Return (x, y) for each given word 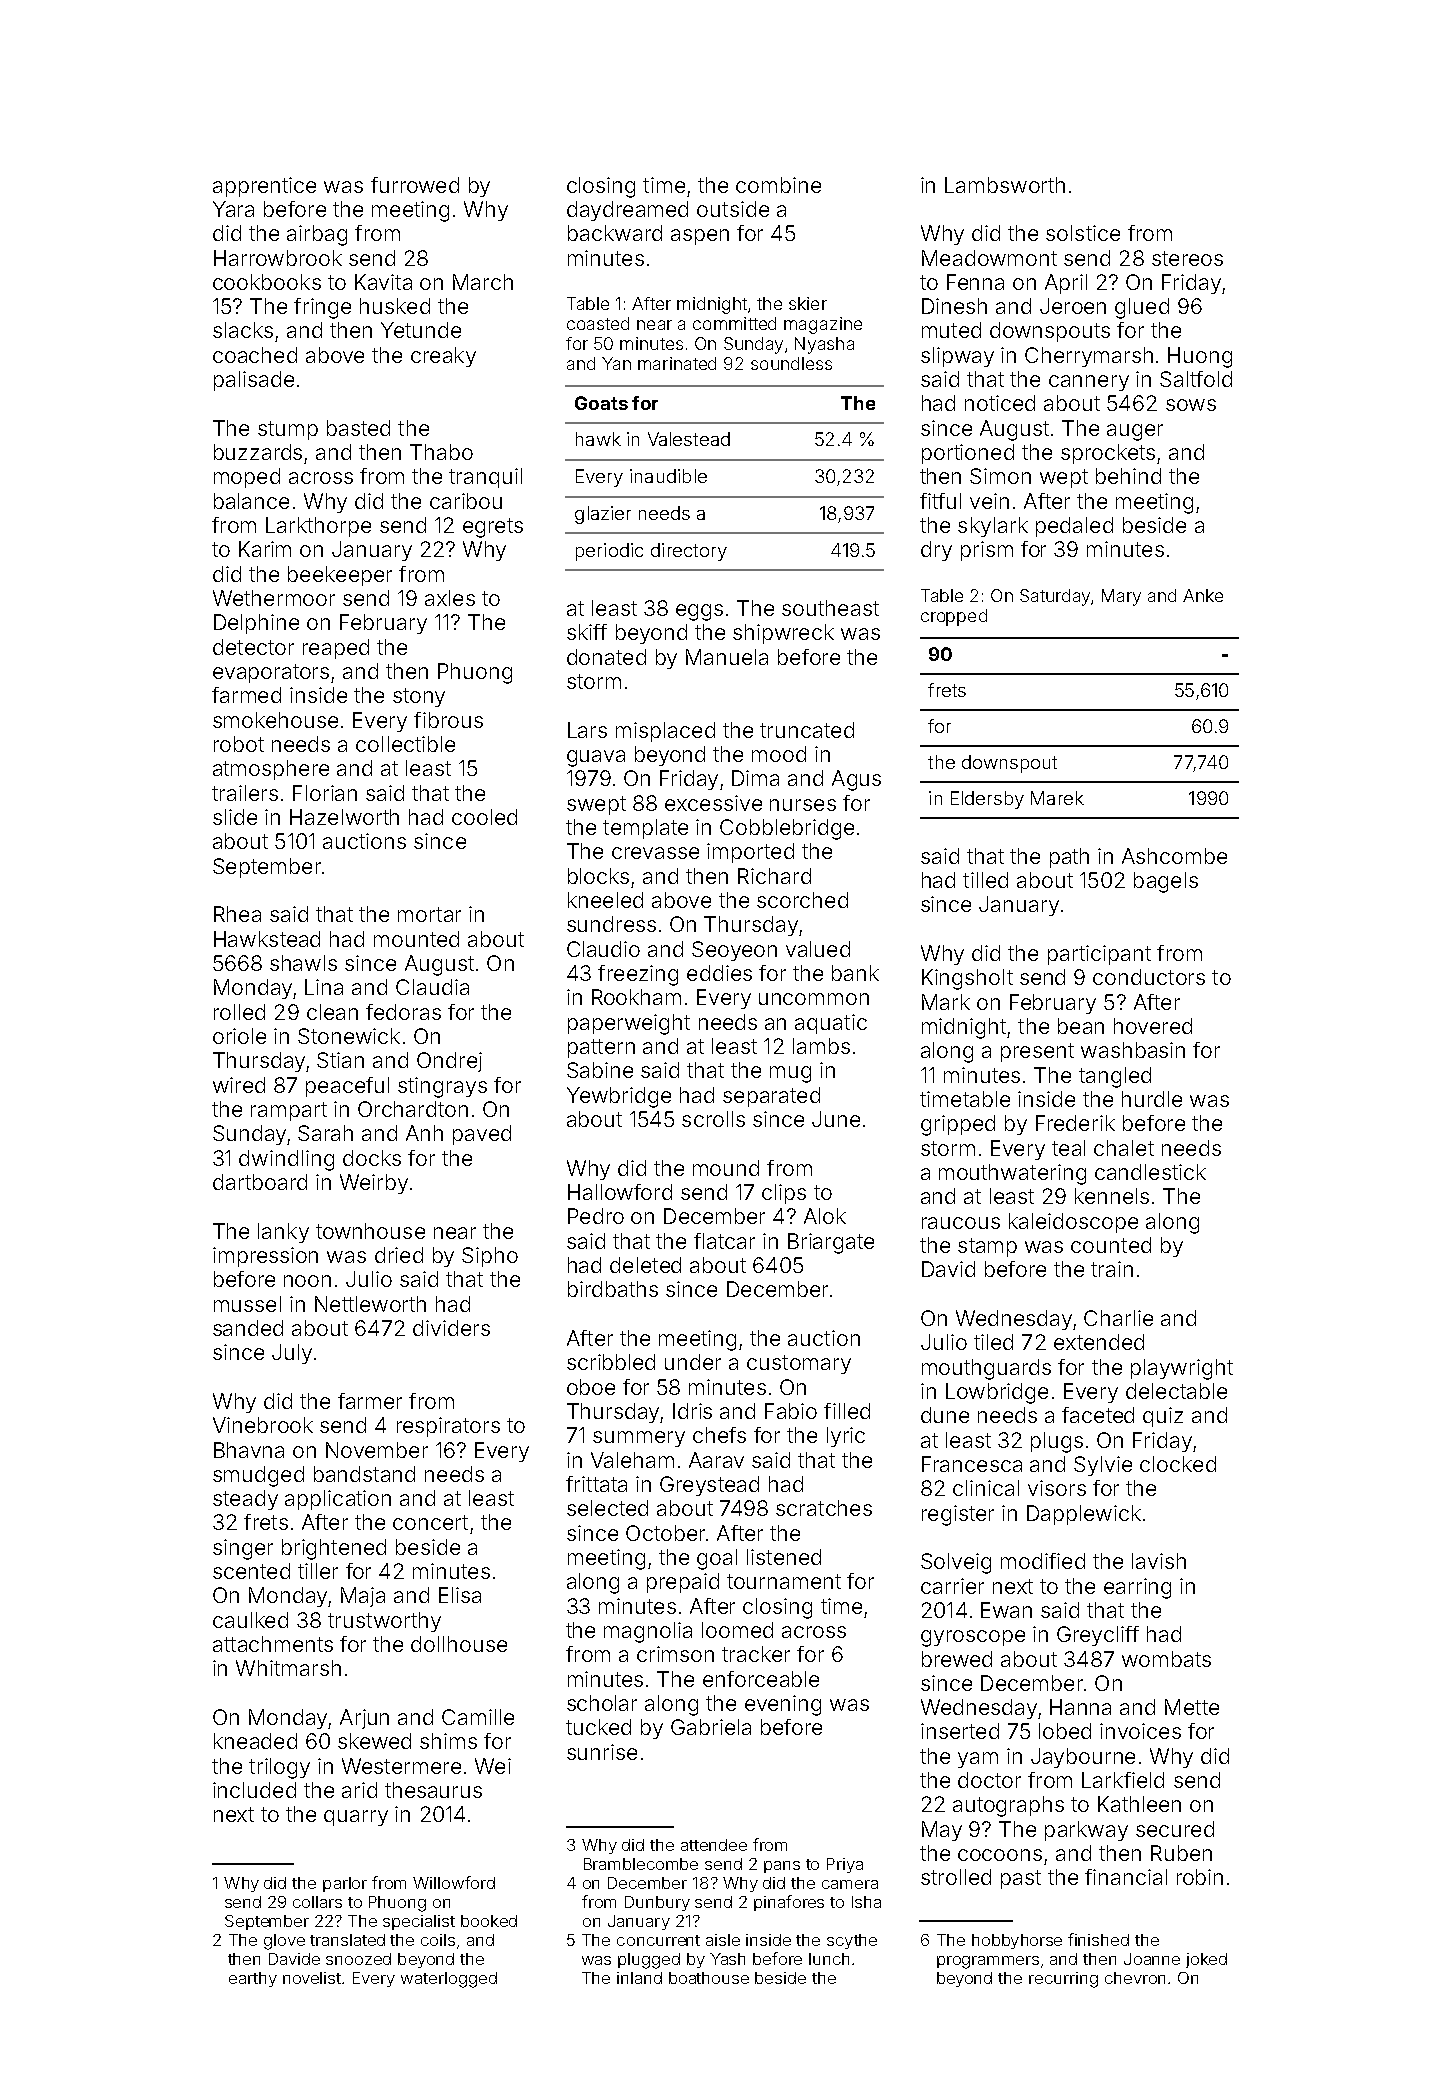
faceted (1098, 1415)
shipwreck (783, 634)
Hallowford (620, 1192)
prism (987, 551)
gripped (958, 1125)
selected (607, 1508)
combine (778, 185)
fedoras (403, 1012)
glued (1142, 308)
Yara (233, 209)
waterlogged (449, 1980)
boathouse (709, 1978)
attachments (273, 1644)
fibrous (448, 720)
